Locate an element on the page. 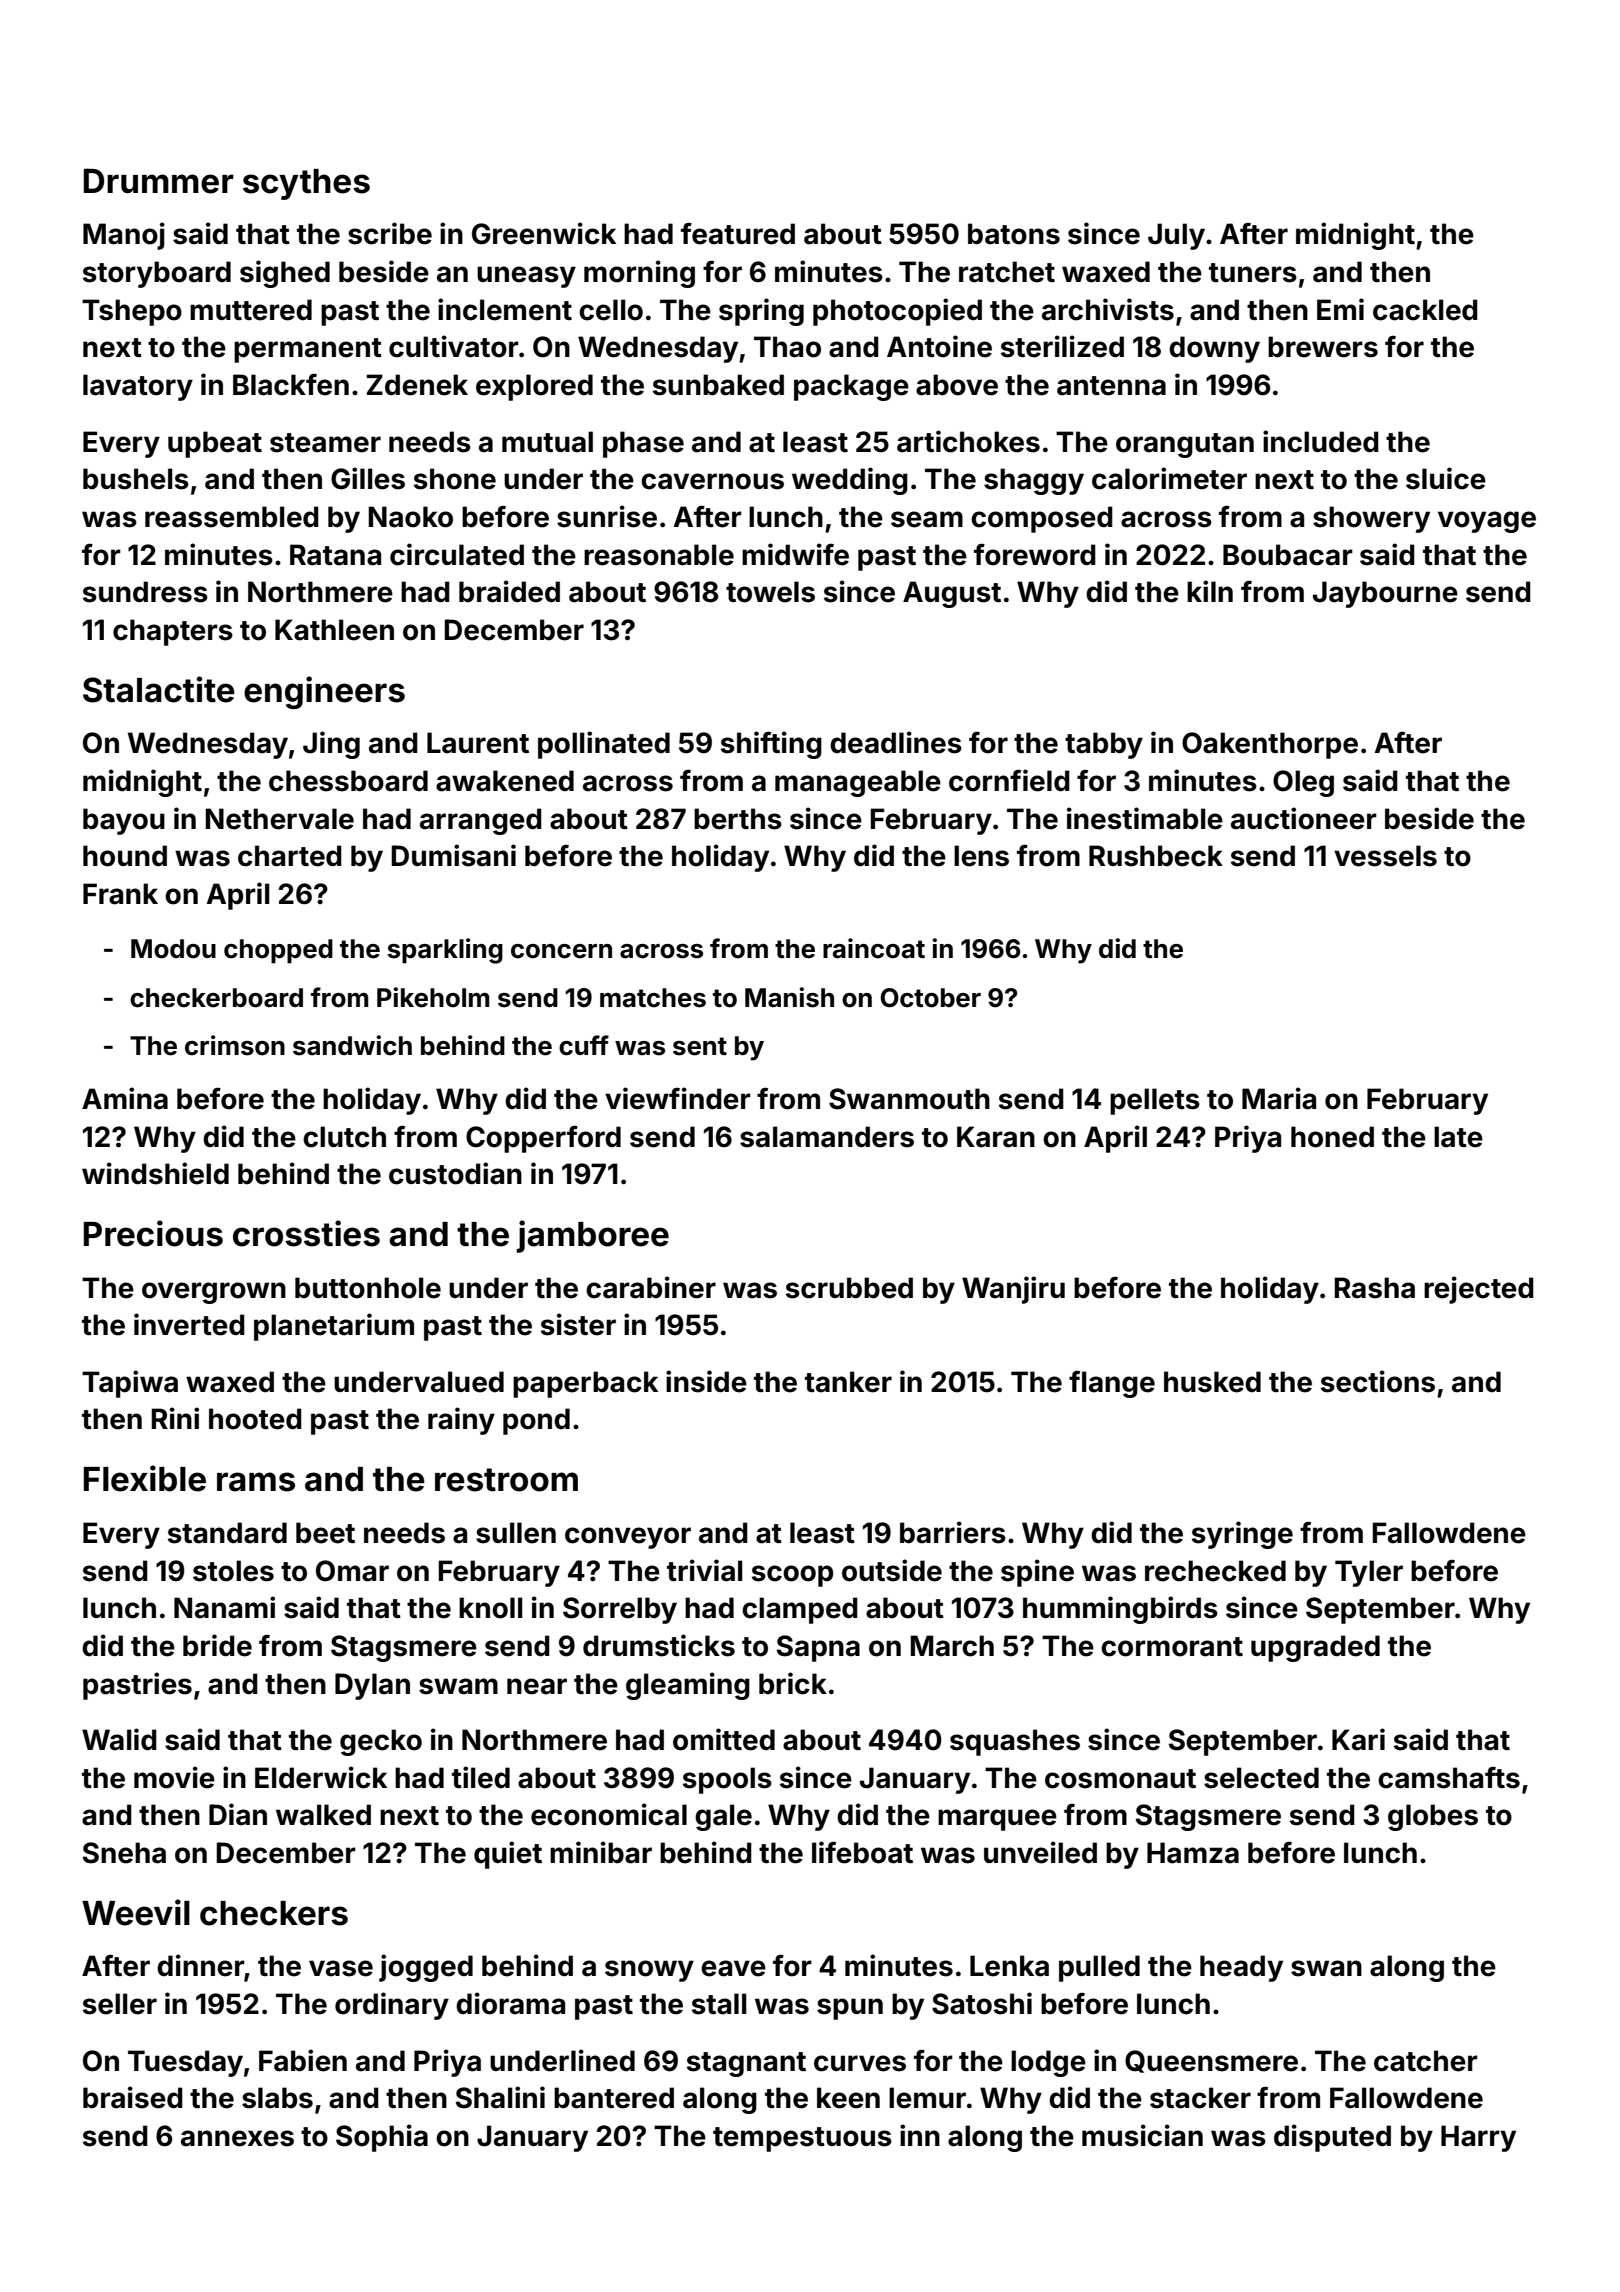 This document has width=1620, height=2292. sent is located at coordinates (700, 1046).
